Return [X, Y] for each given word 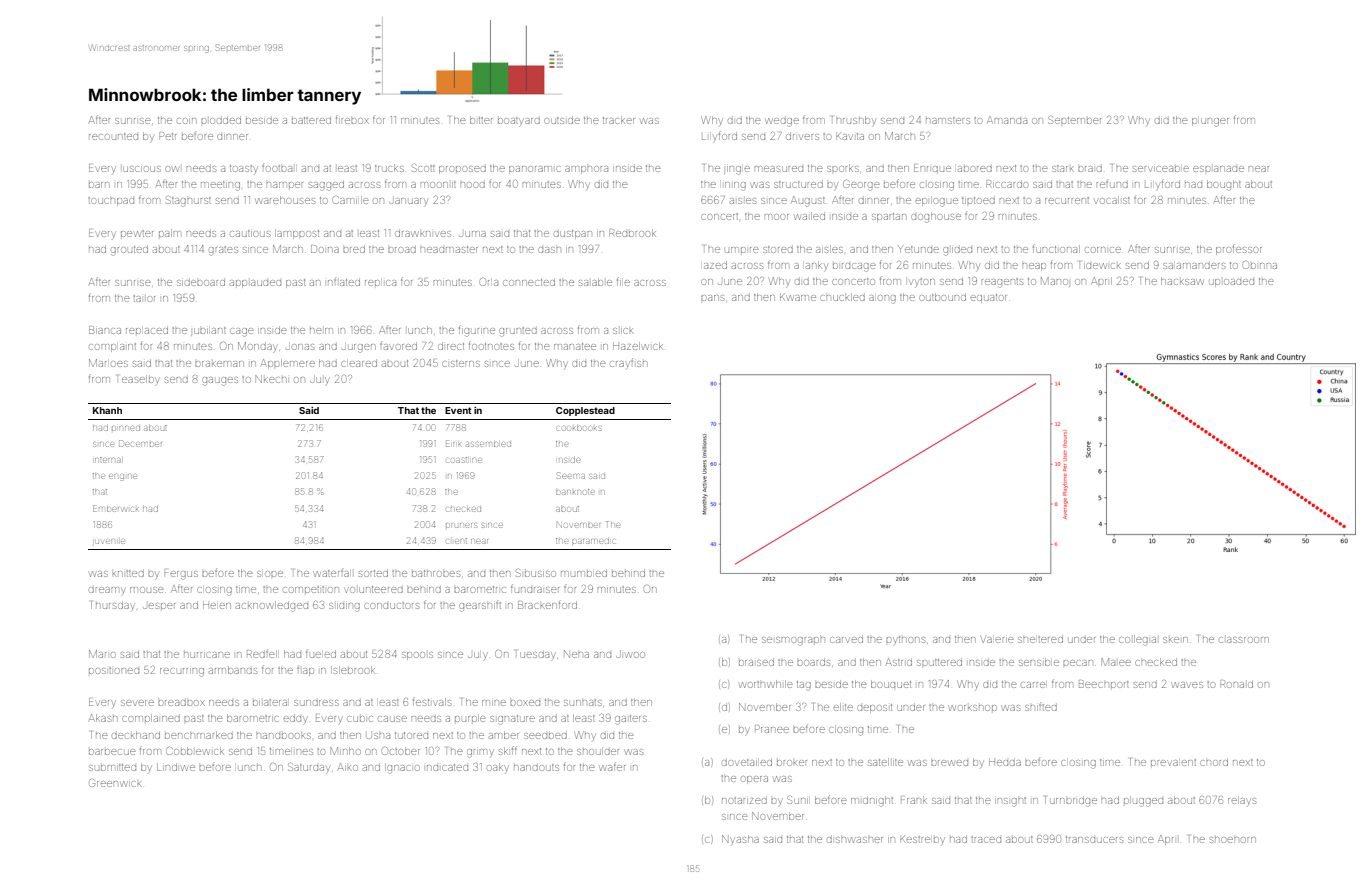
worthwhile [766, 684]
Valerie [997, 639]
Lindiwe [176, 767]
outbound [942, 297]
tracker [619, 120]
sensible [1039, 662]
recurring [182, 672]
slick [623, 331]
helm [321, 331]
